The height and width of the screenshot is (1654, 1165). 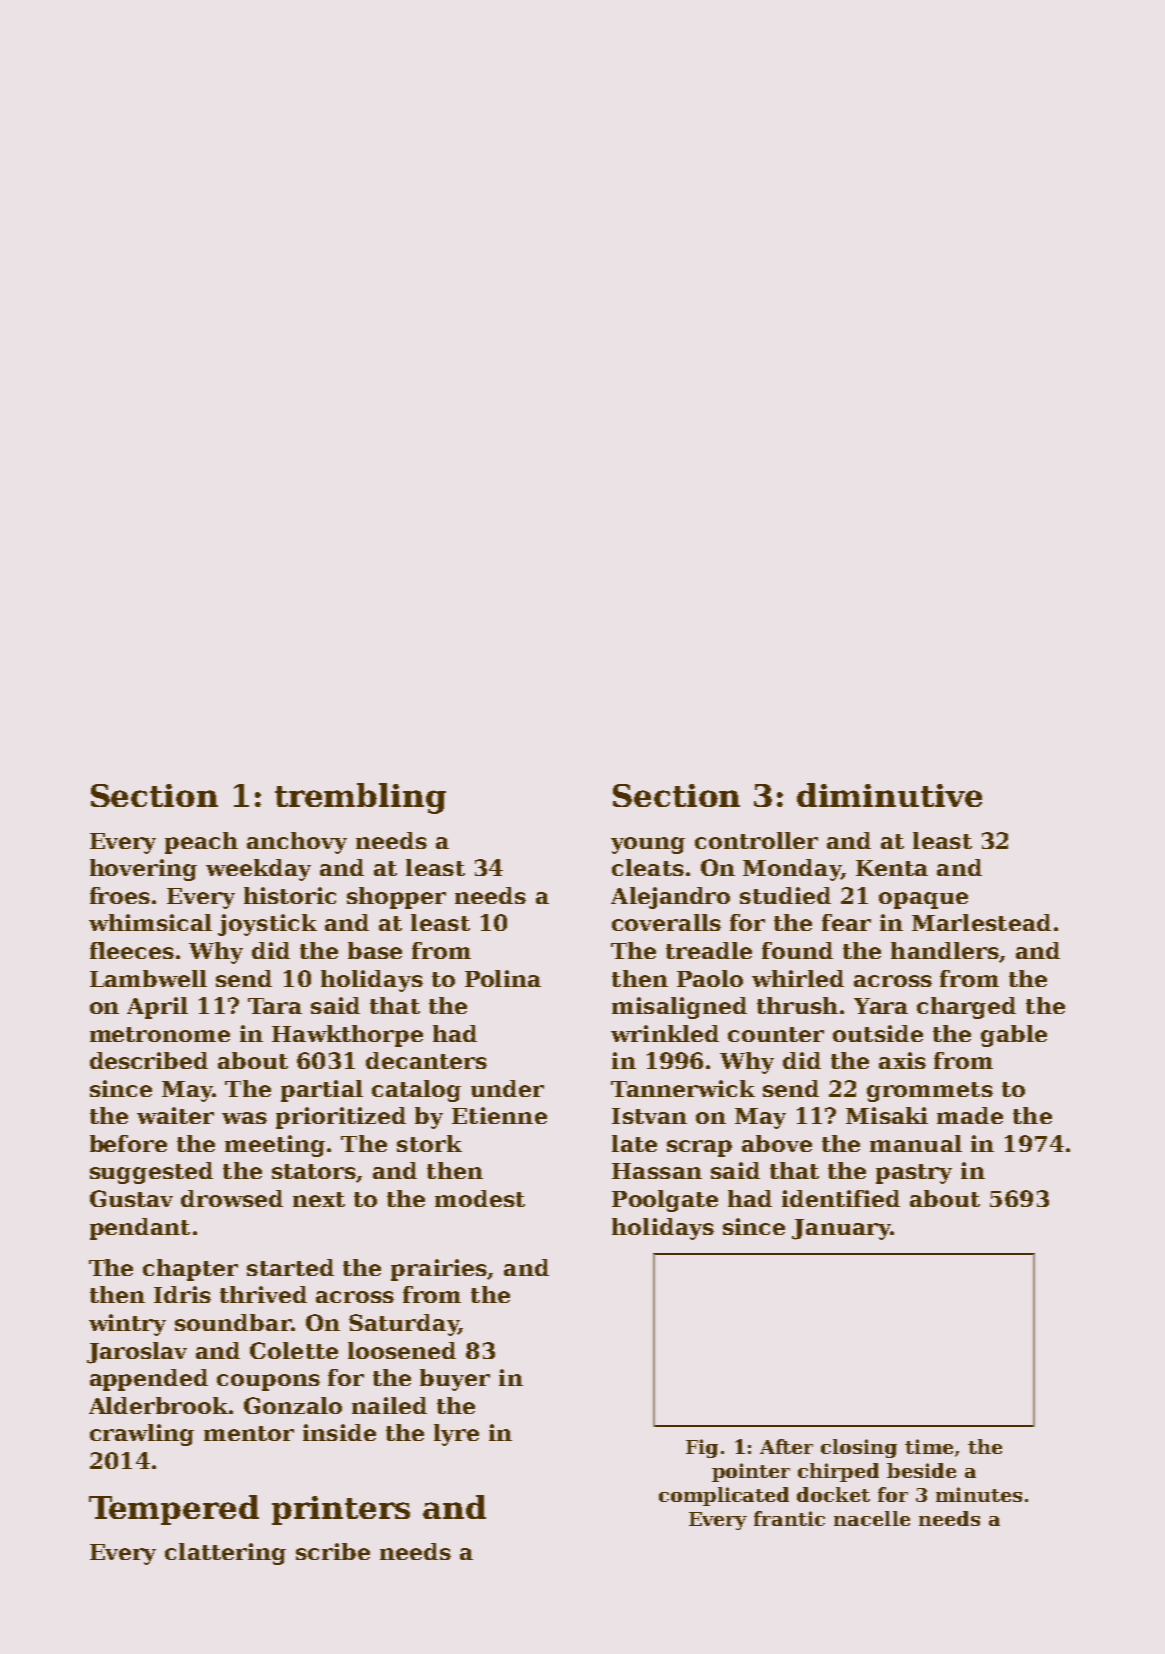 What do you see at coordinates (665, 1201) in the screenshot?
I see `Poolgate` at bounding box center [665, 1201].
